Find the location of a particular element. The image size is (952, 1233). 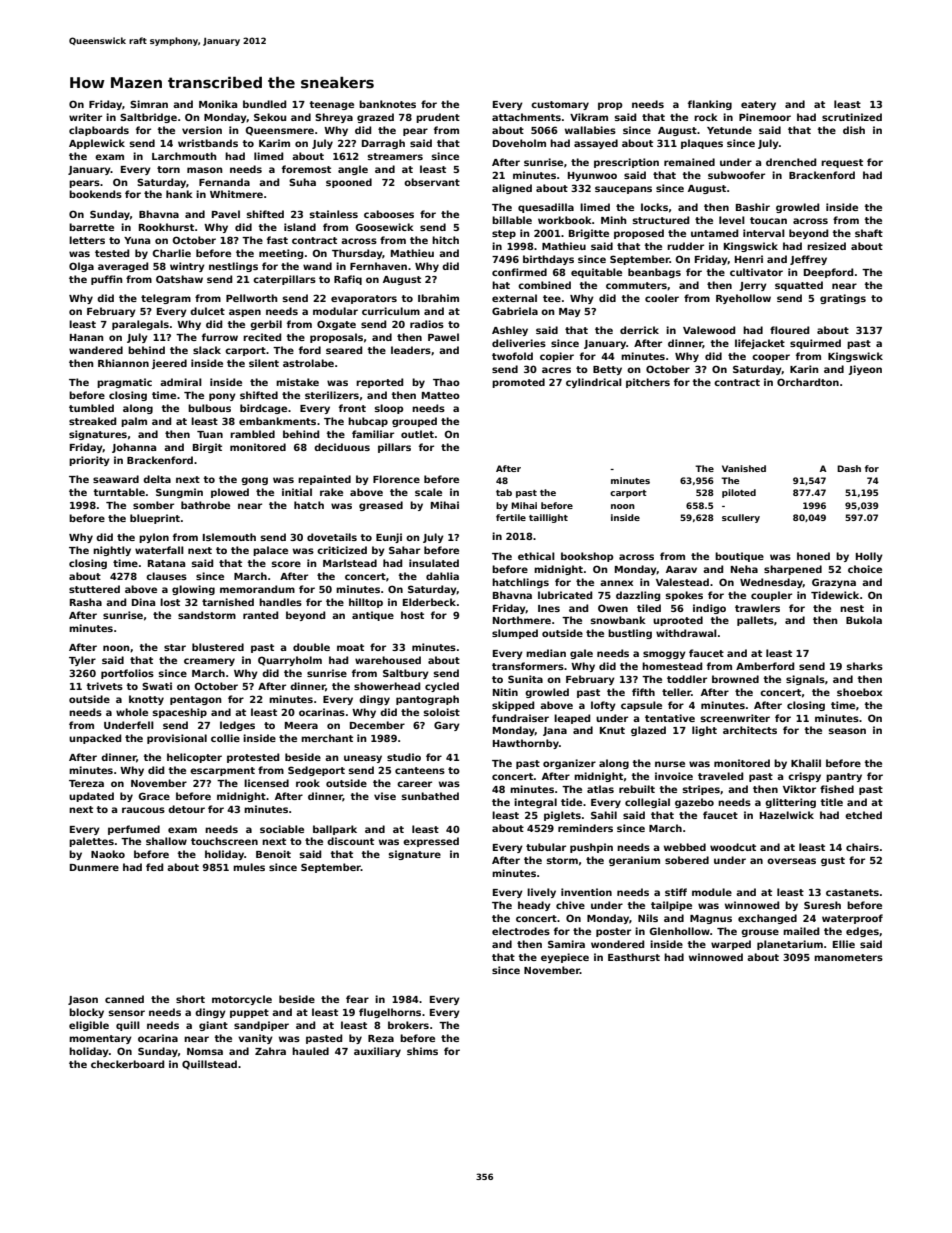

vanity is located at coordinates (255, 1039).
